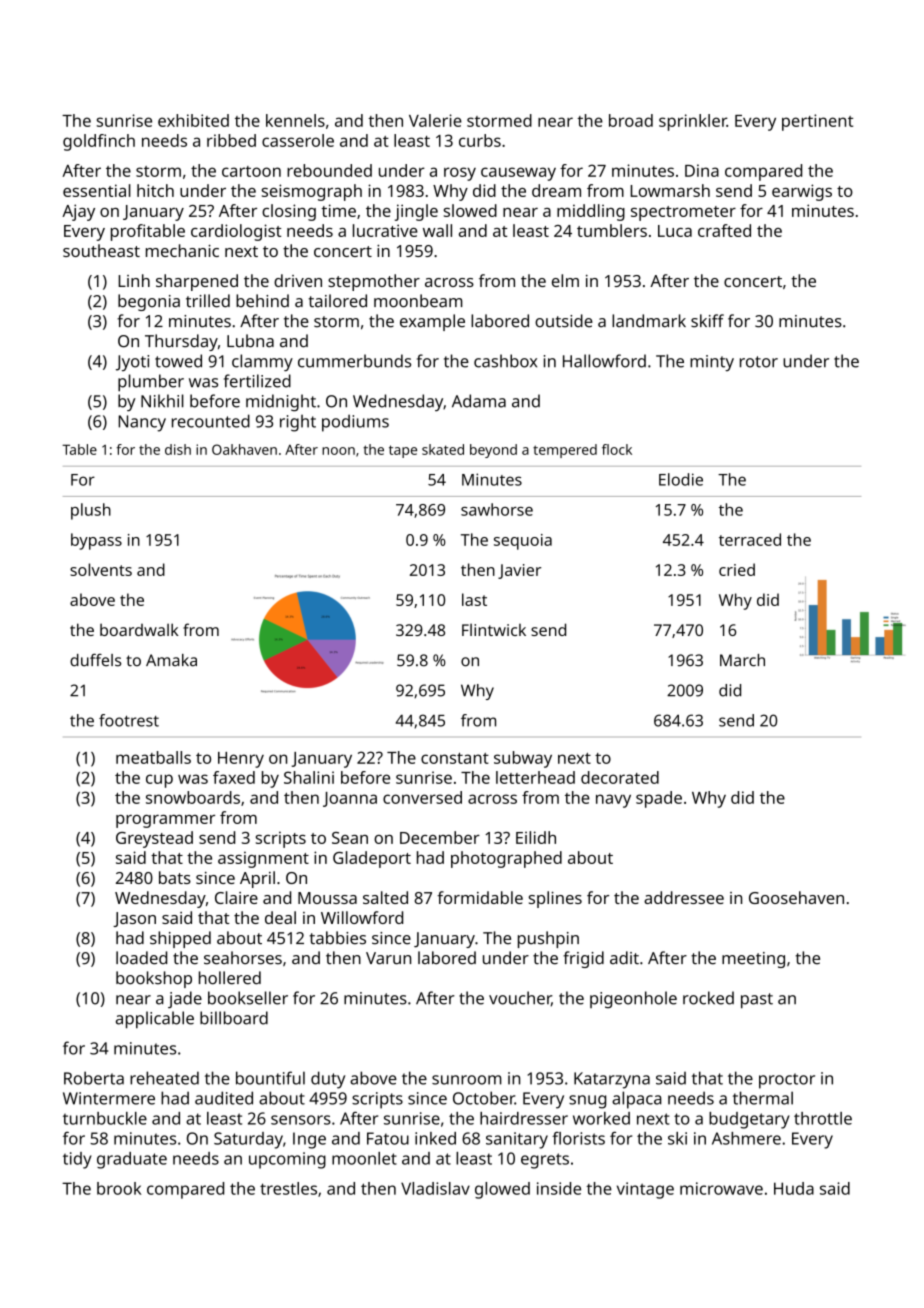 Image resolution: width=924 pixels, height=1308 pixels. I want to click on hairdresser, so click(524, 1118).
